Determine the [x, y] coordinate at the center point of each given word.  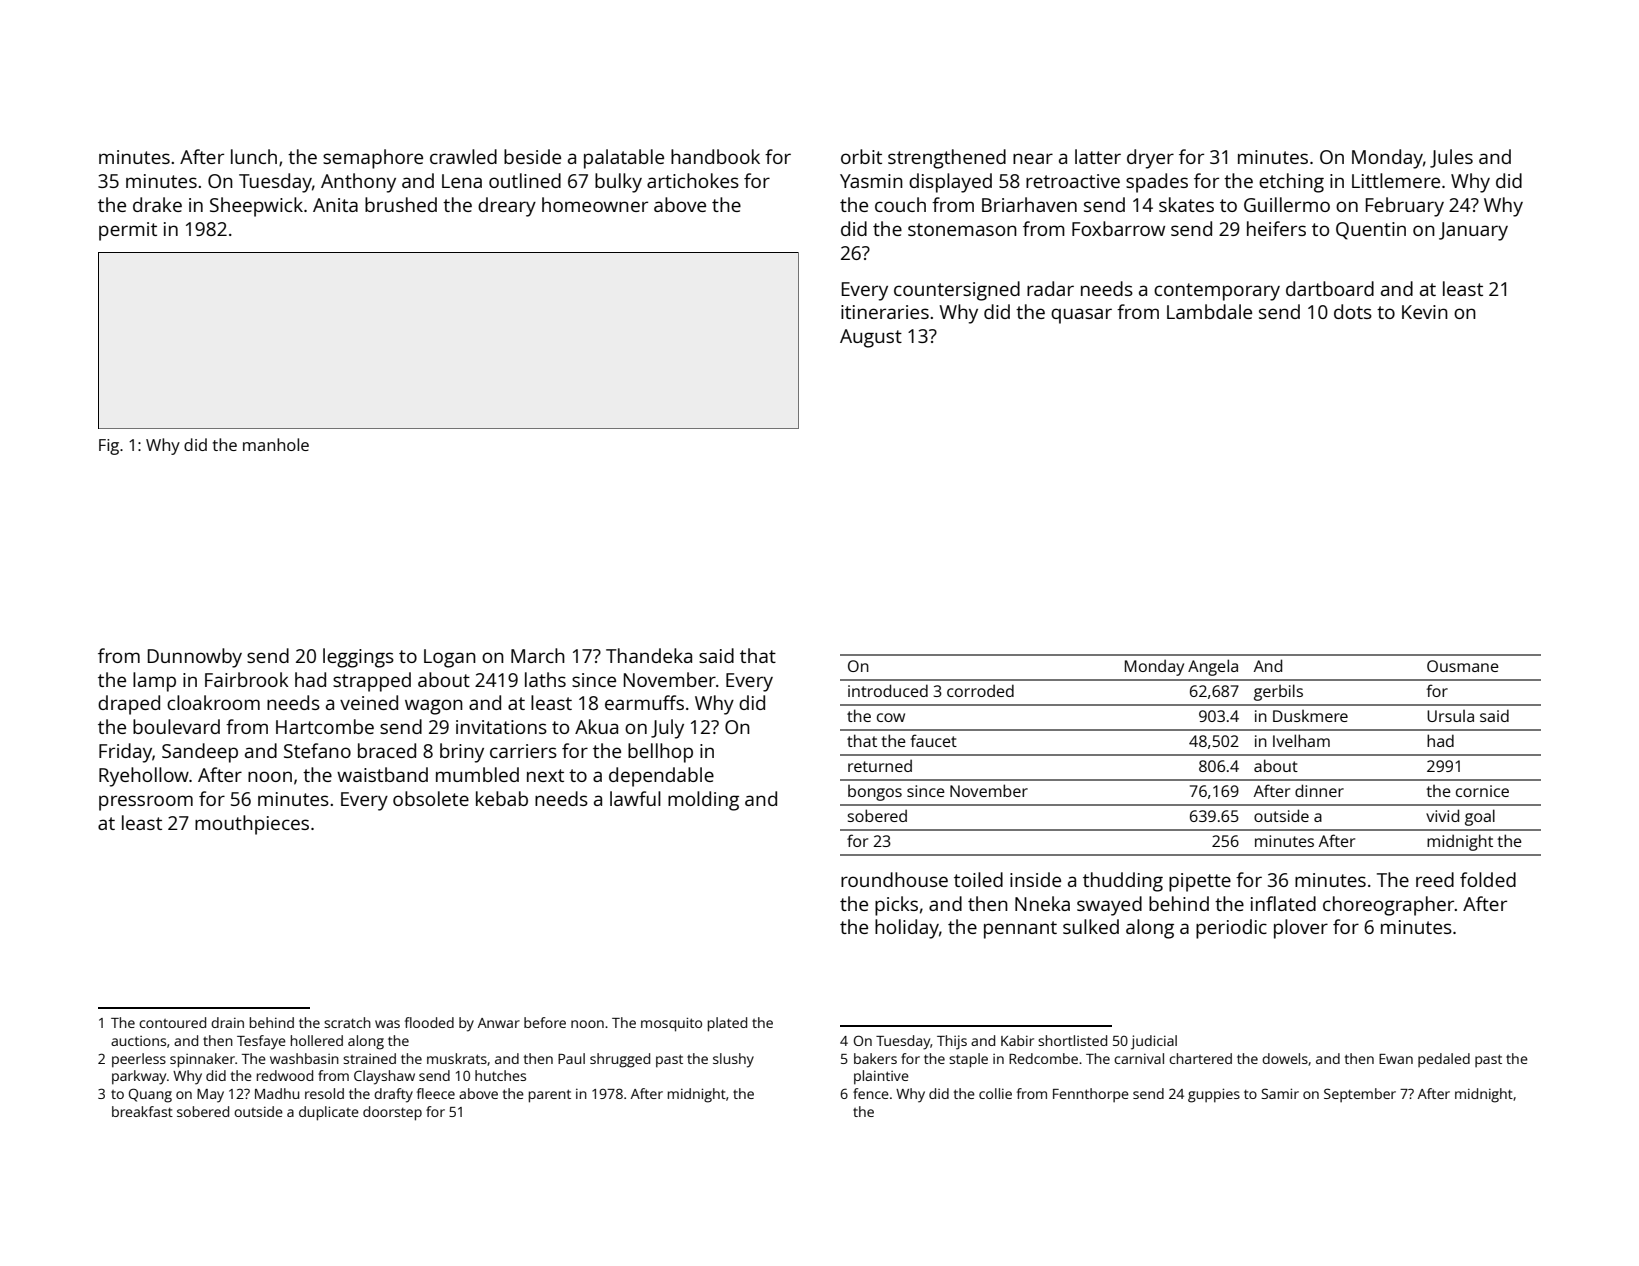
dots [1353, 311]
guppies [1214, 1095]
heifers [1276, 228]
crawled [463, 156]
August [871, 338]
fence [871, 1093]
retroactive [1073, 181]
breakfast [142, 1111]
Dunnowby [195, 658]
